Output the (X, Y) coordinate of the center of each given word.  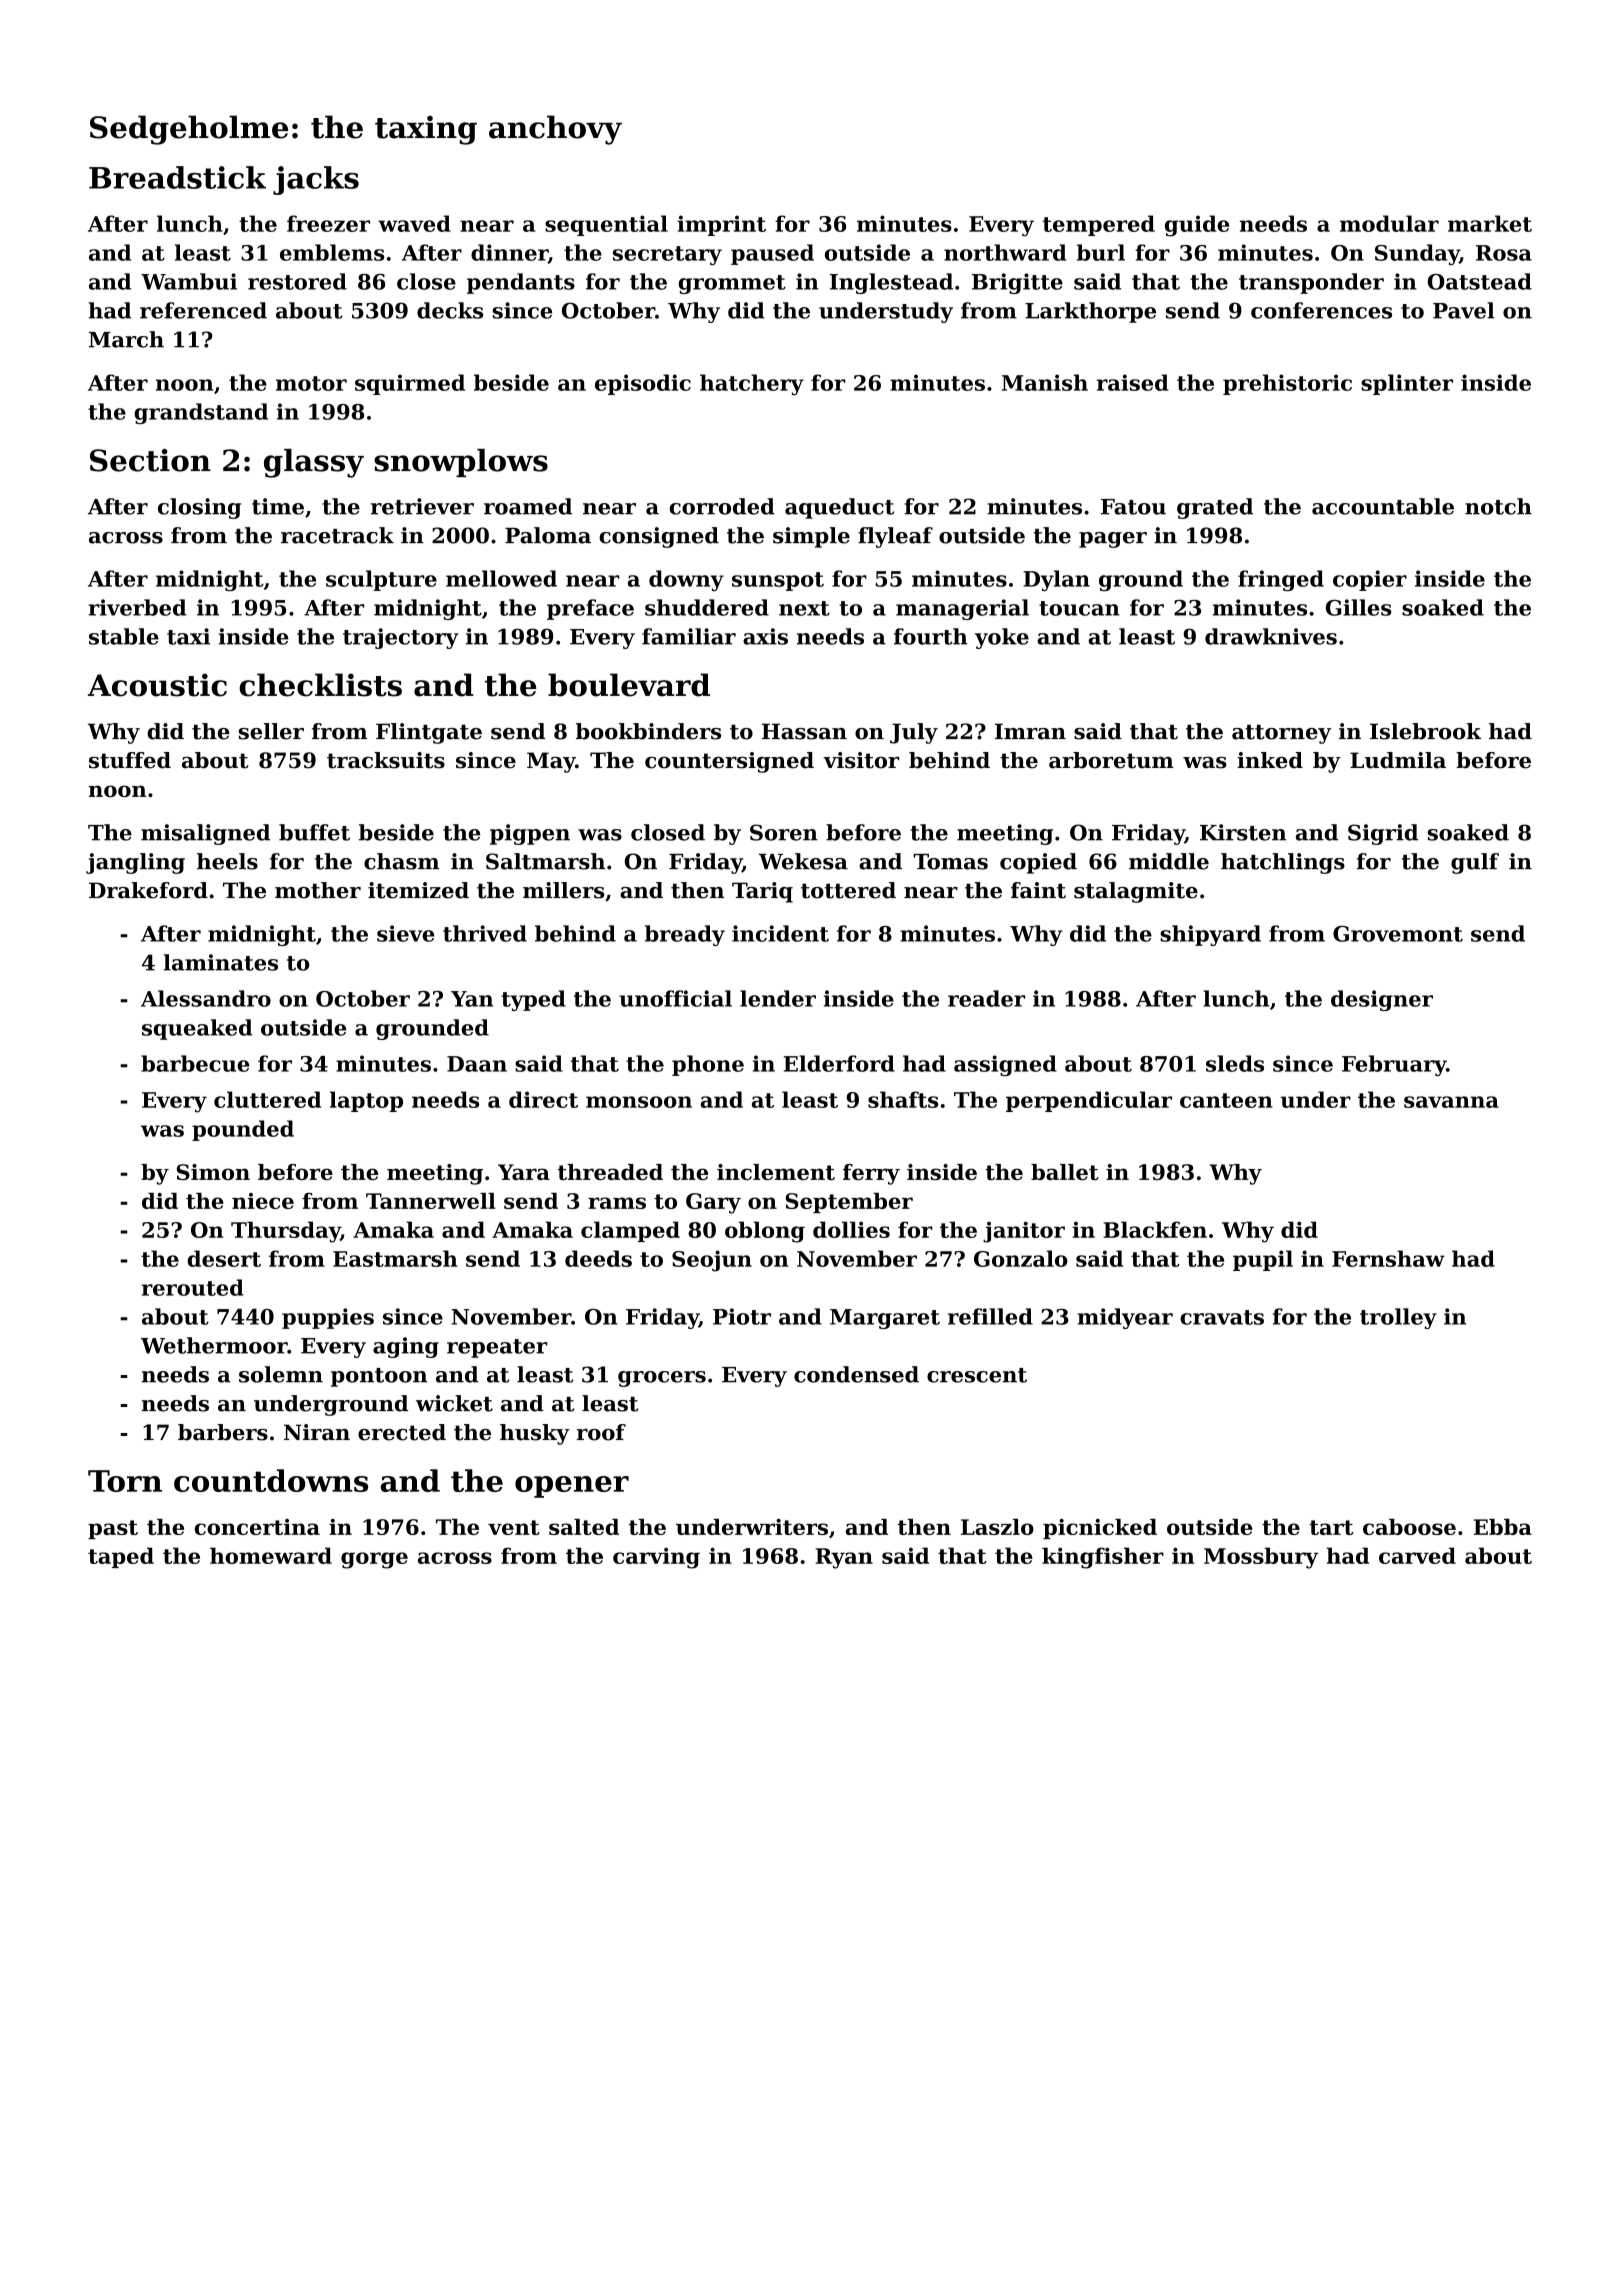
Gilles (1359, 607)
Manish (1045, 382)
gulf (1475, 863)
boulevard (629, 685)
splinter (1407, 384)
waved (414, 223)
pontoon (379, 1377)
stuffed (130, 760)
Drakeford (148, 890)
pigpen (530, 834)
